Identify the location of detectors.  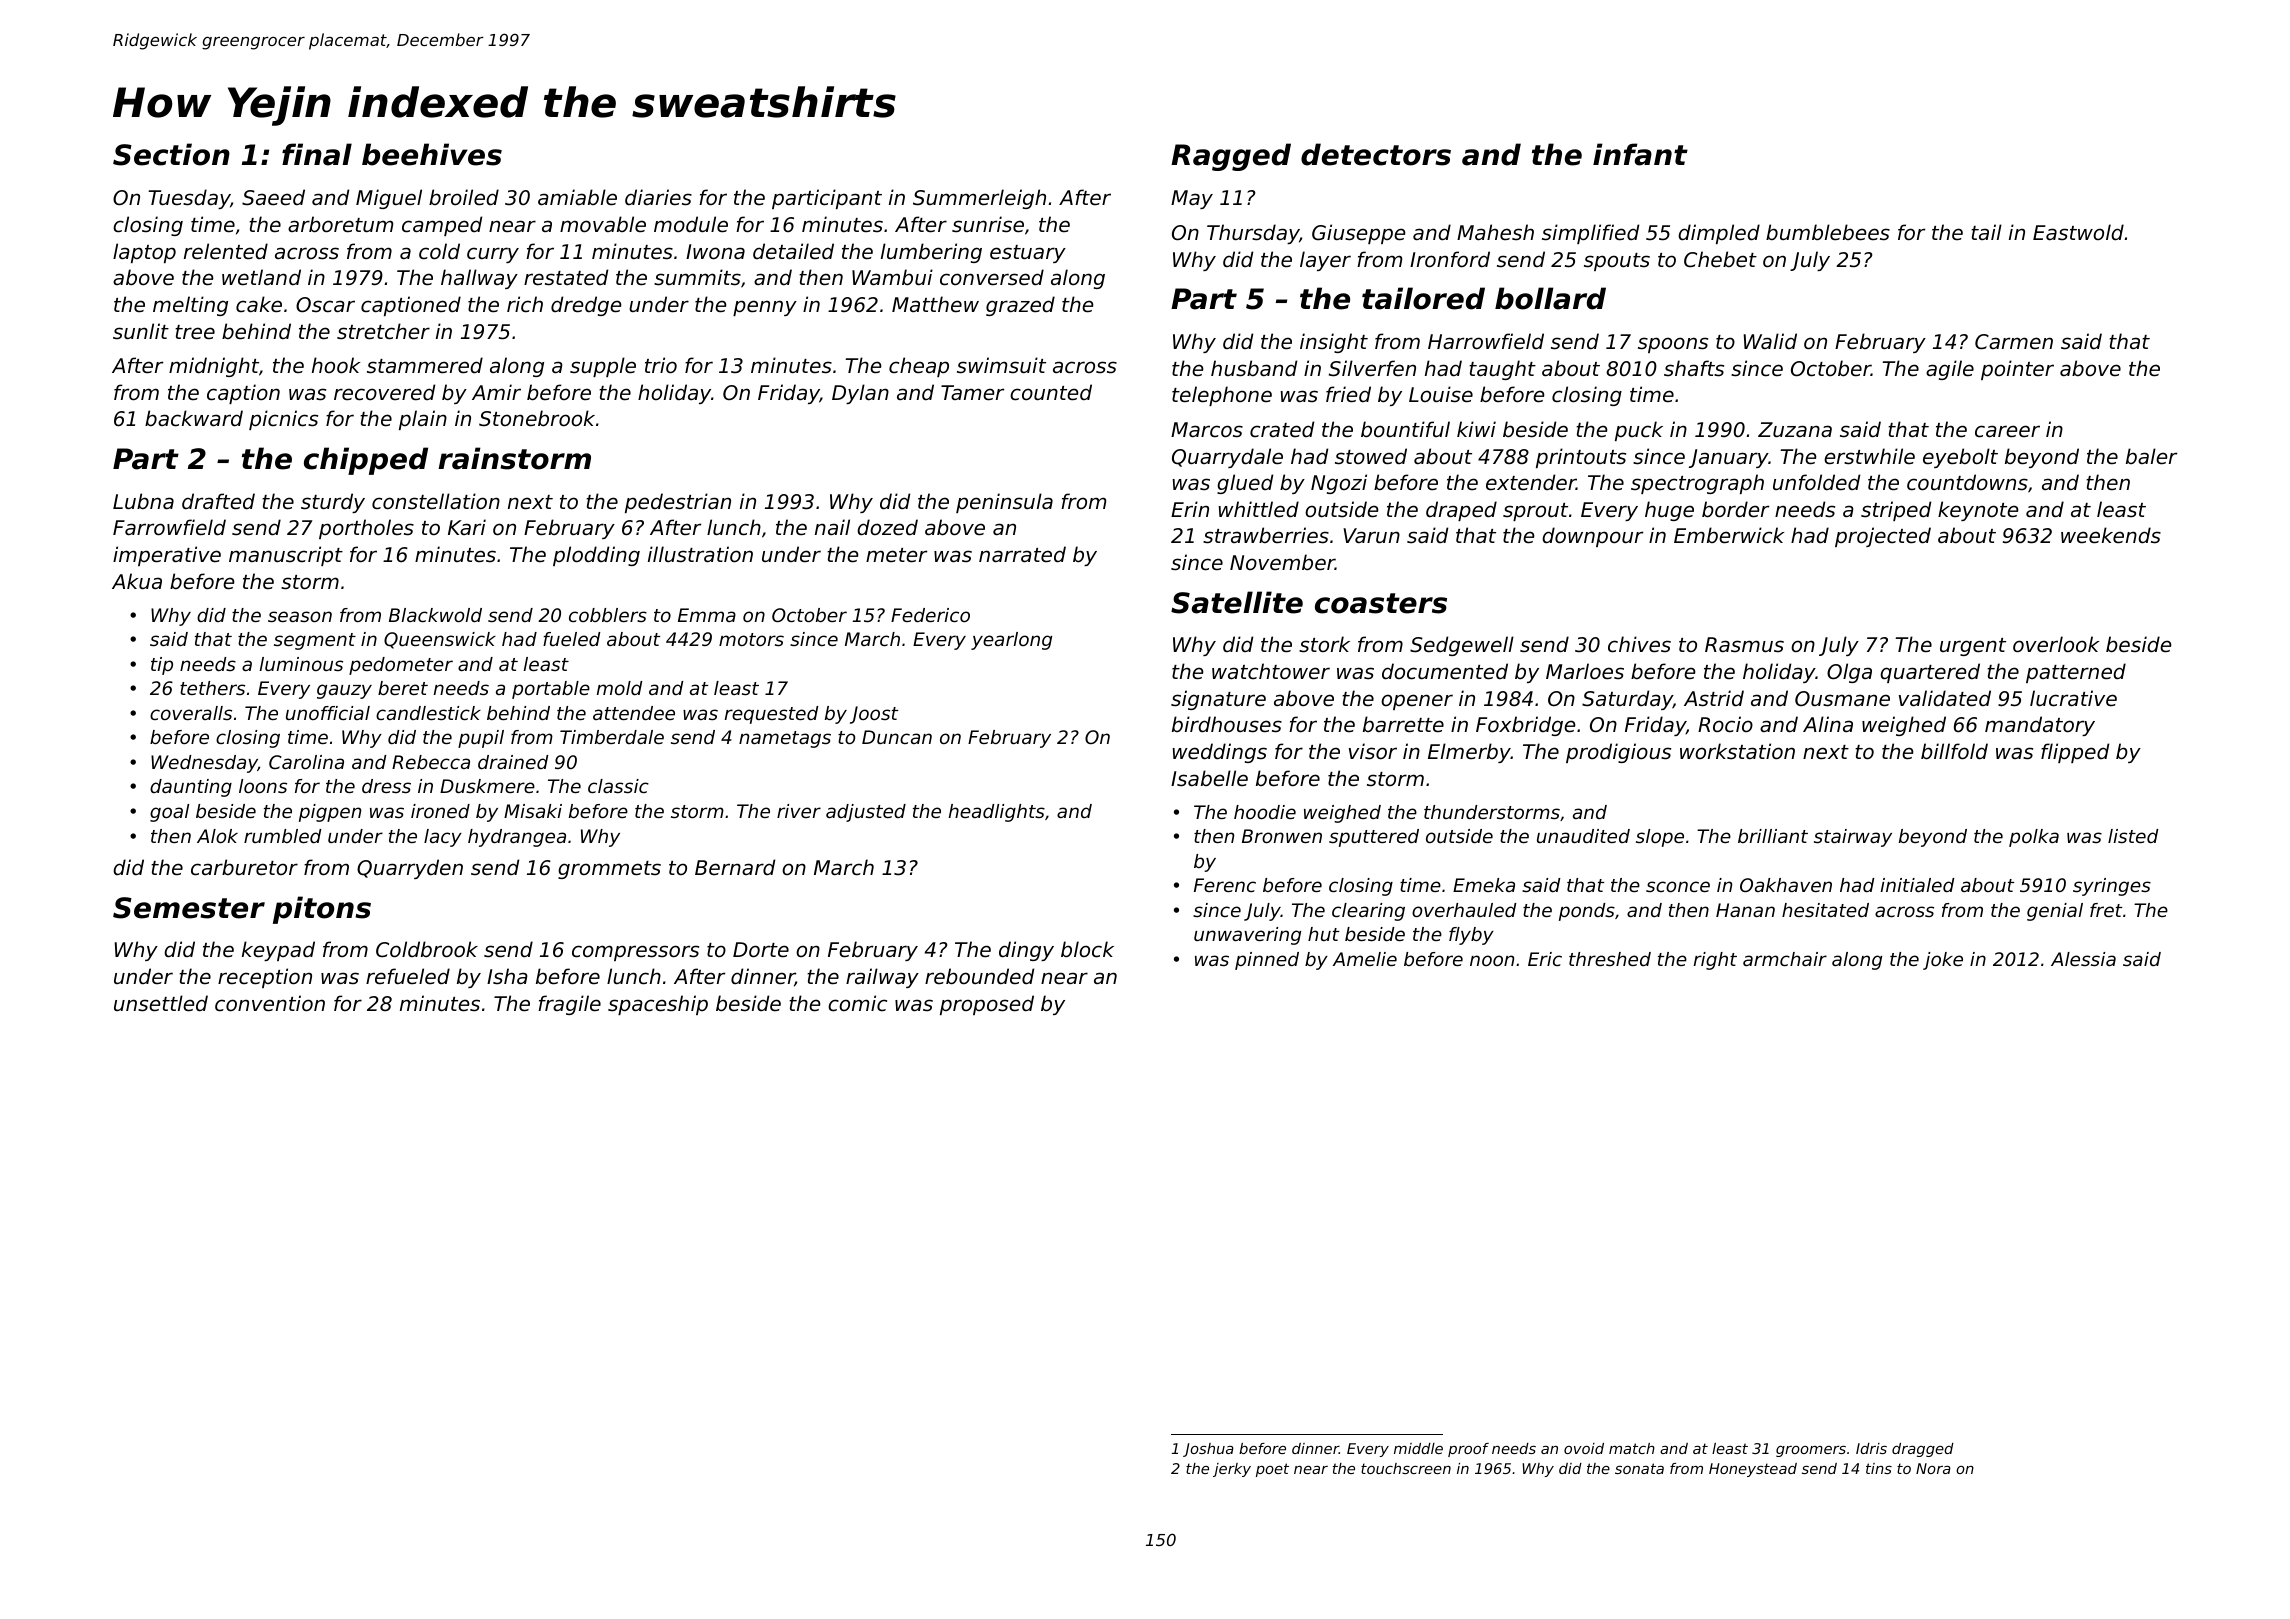
(1376, 154).
